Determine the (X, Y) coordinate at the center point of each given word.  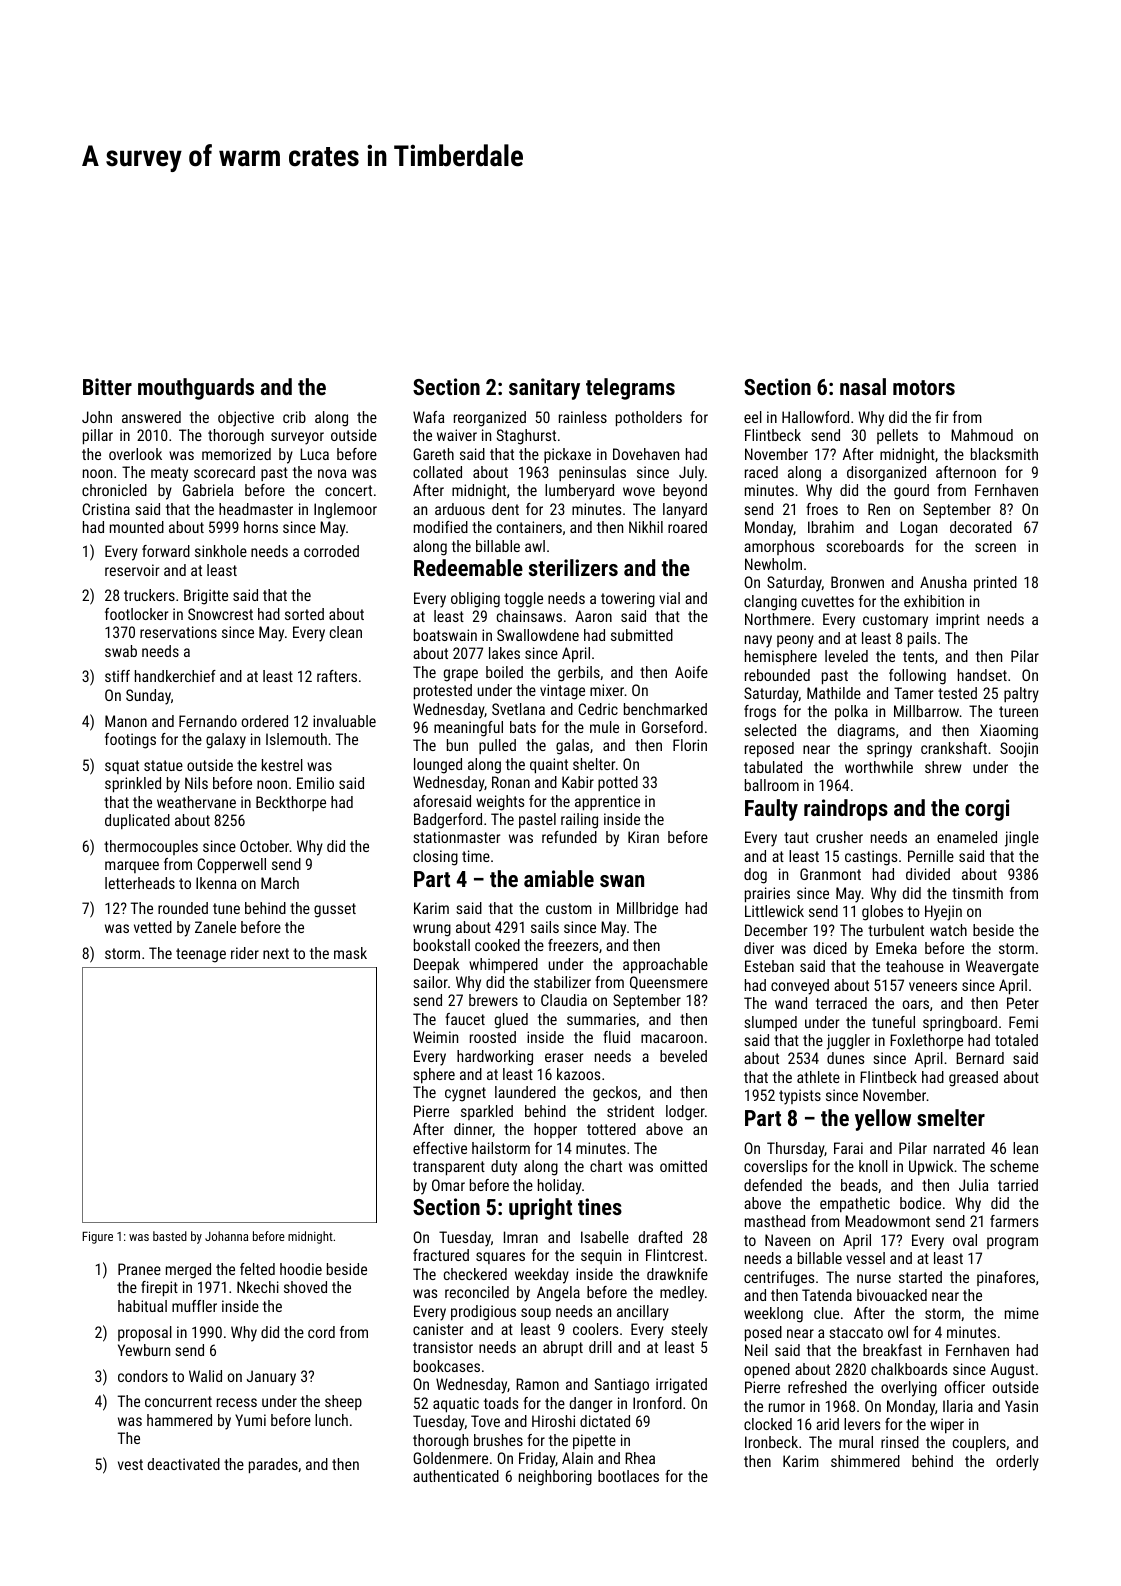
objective (246, 419)
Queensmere (669, 983)
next (276, 953)
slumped (771, 1023)
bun (457, 745)
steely (690, 1331)
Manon (126, 721)
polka (851, 712)
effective (440, 1148)
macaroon (672, 1038)
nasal (863, 386)
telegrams (630, 389)
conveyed (800, 987)
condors (143, 1376)
